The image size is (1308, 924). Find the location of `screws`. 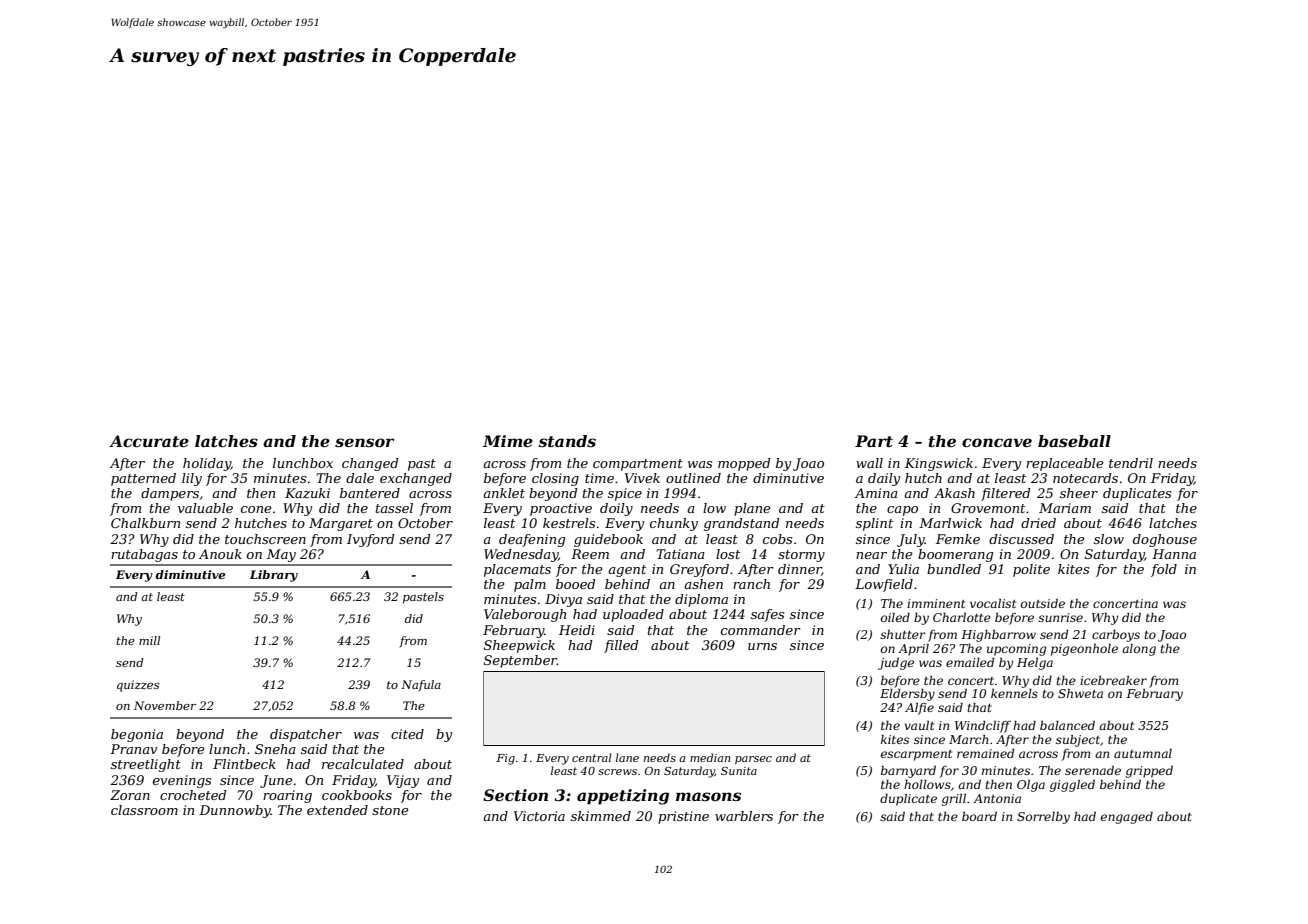

screws is located at coordinates (617, 772).
